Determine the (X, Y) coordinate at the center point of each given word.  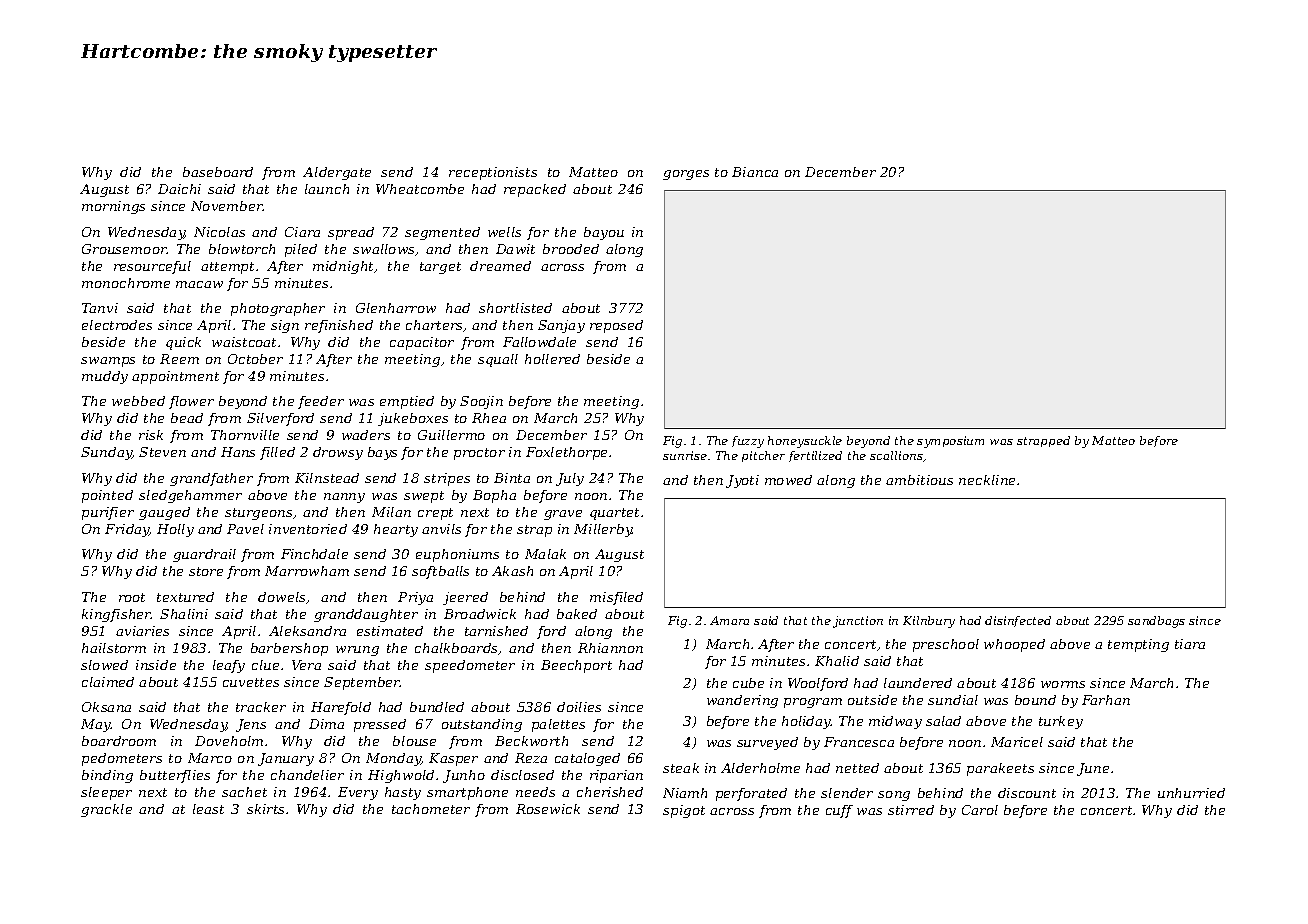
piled (301, 250)
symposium (950, 442)
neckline (987, 480)
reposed (616, 326)
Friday (127, 530)
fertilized (815, 456)
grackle (106, 810)
